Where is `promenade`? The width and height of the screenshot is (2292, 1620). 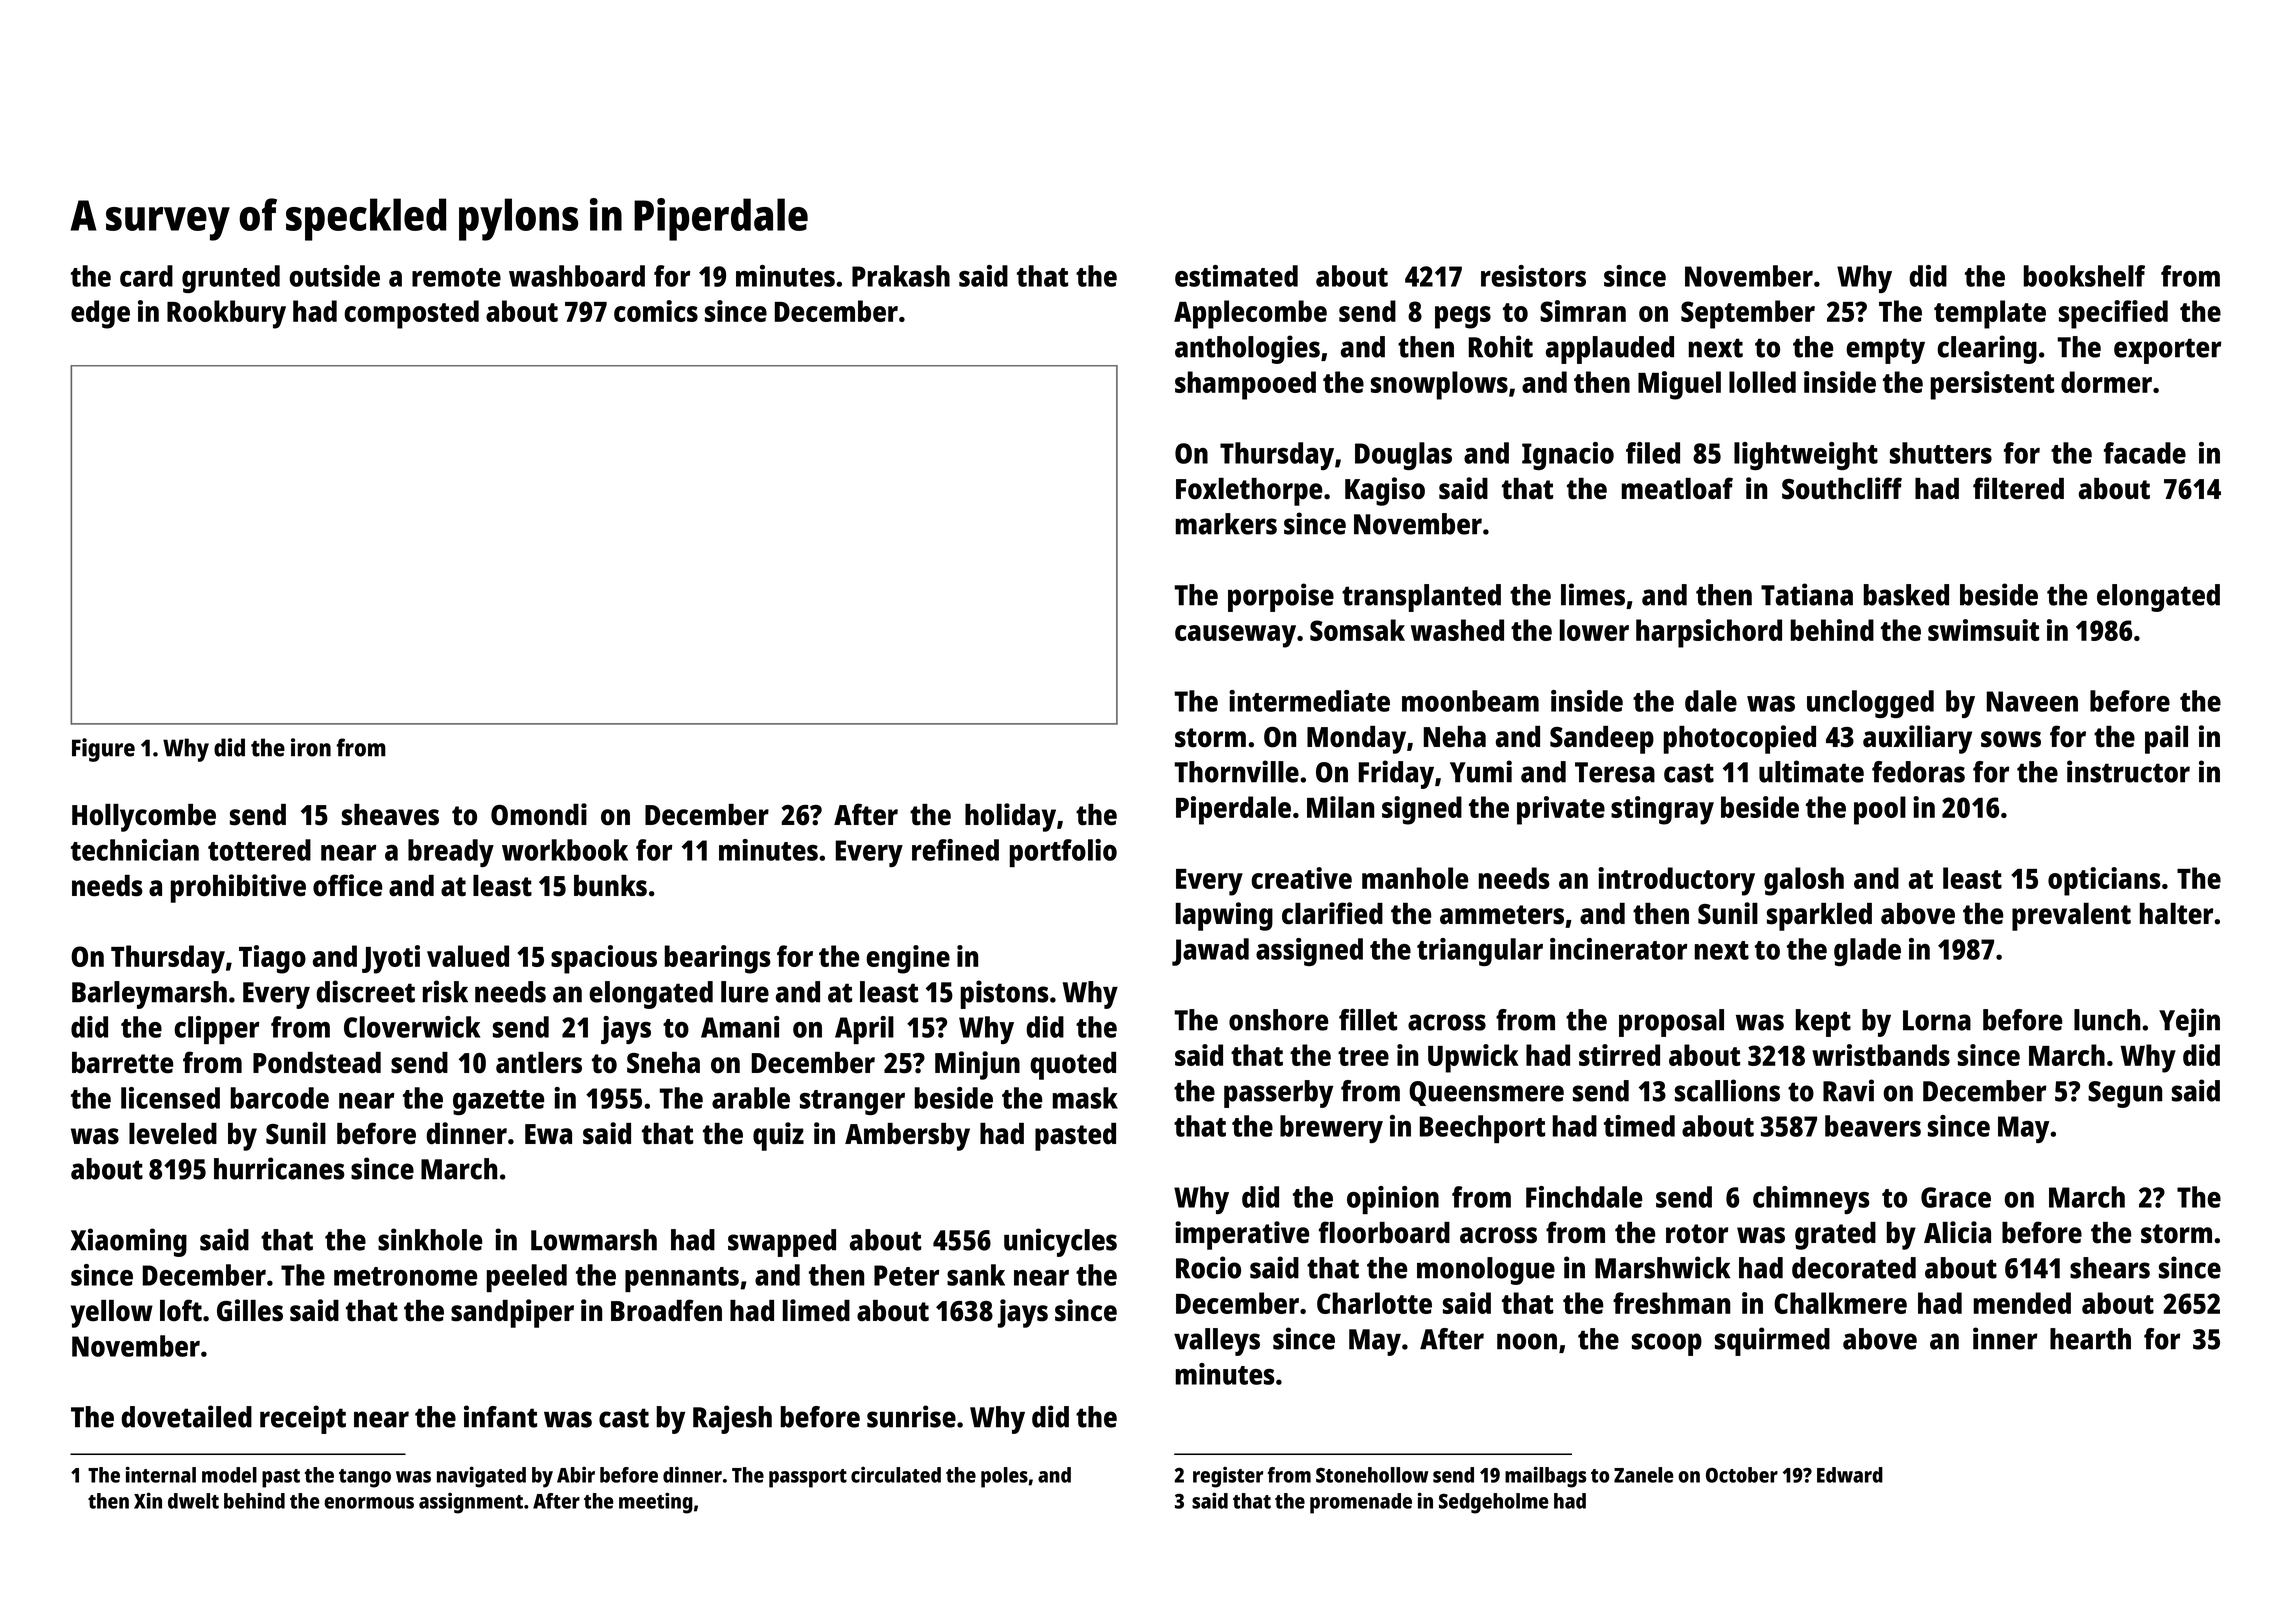 promenade is located at coordinates (1361, 1503).
